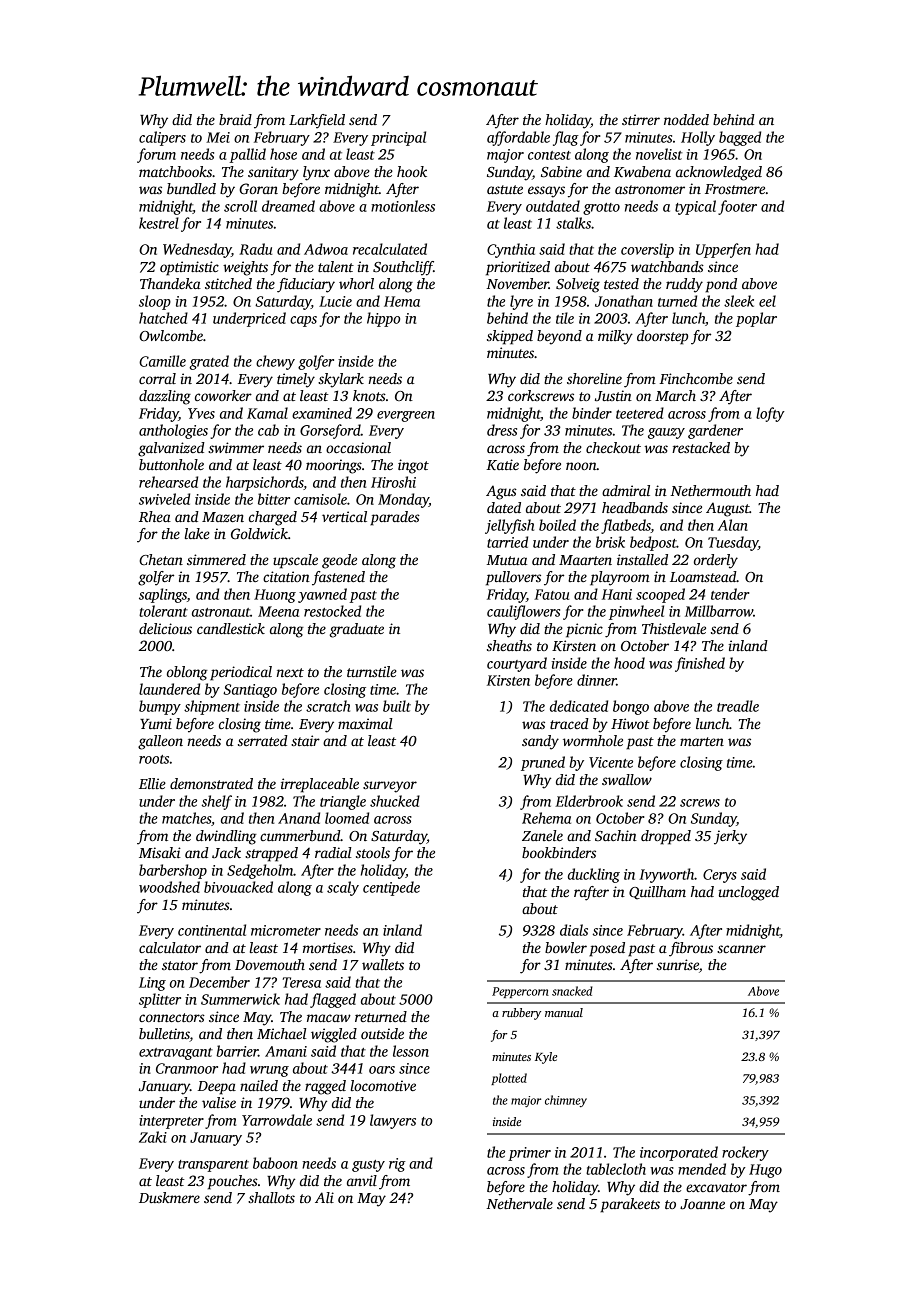 The width and height of the document is (924, 1311). I want to click on novelist, so click(659, 154).
